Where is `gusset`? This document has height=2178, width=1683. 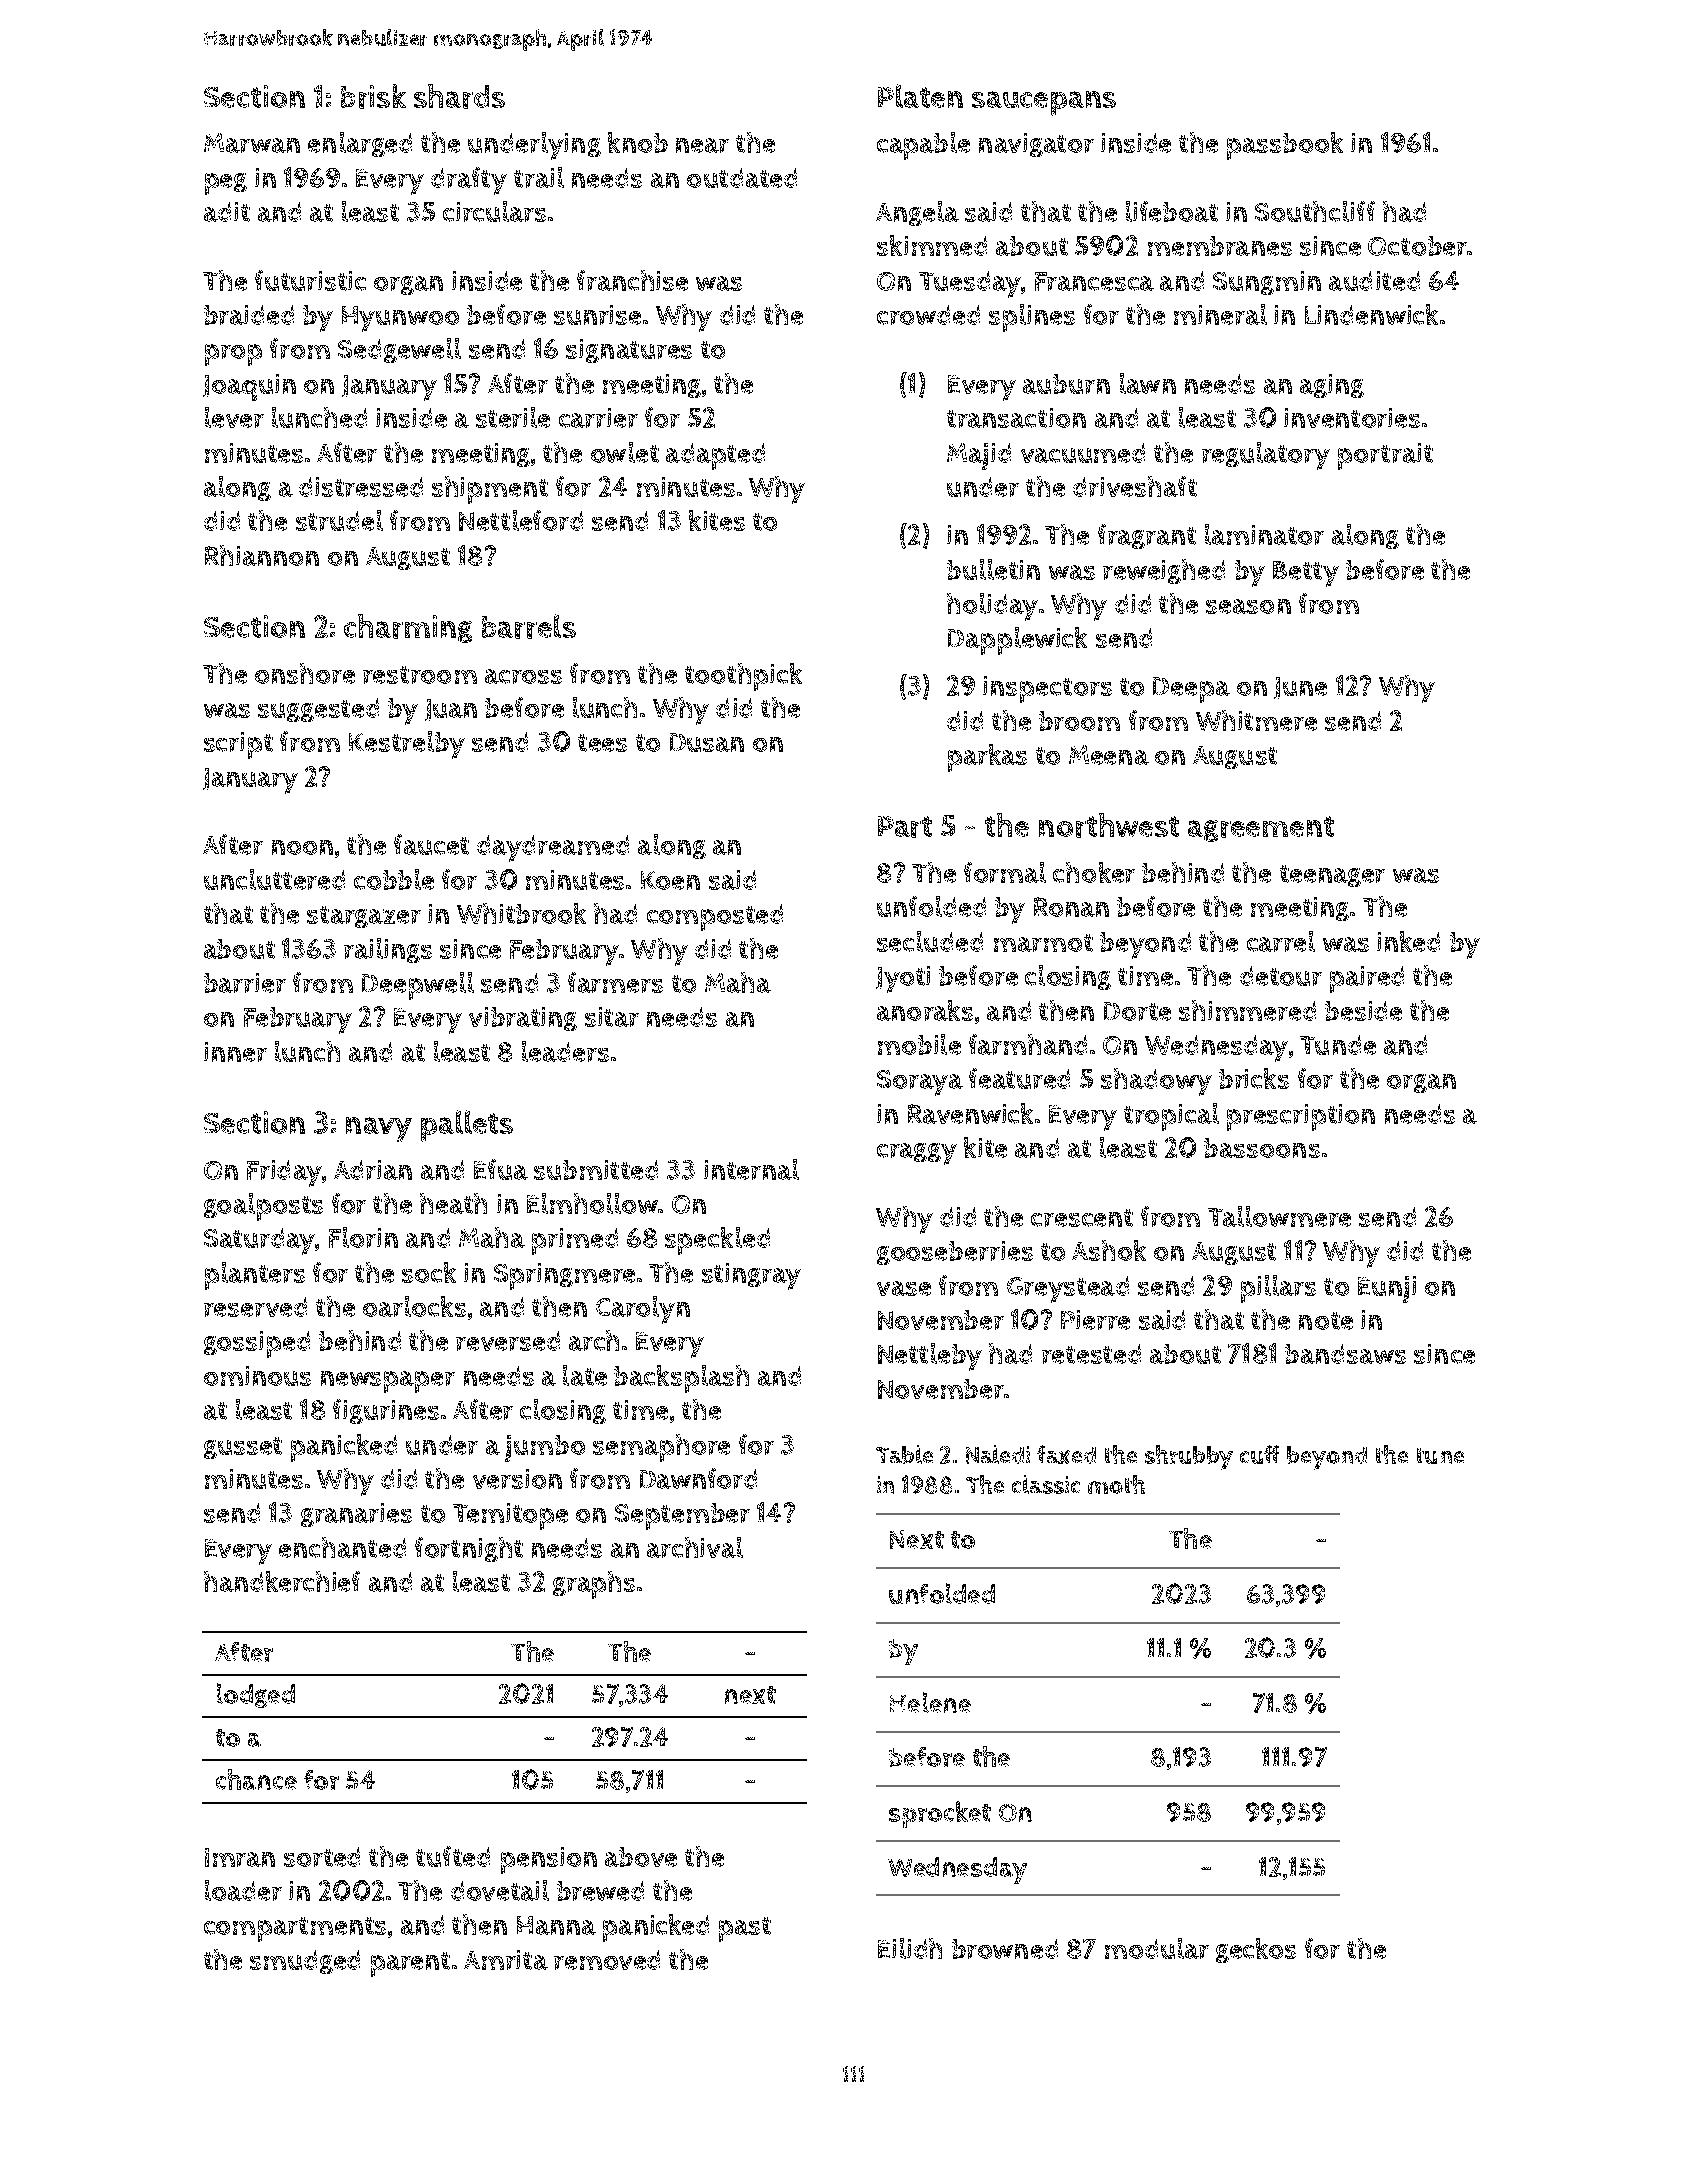 gusset is located at coordinates (243, 1448).
